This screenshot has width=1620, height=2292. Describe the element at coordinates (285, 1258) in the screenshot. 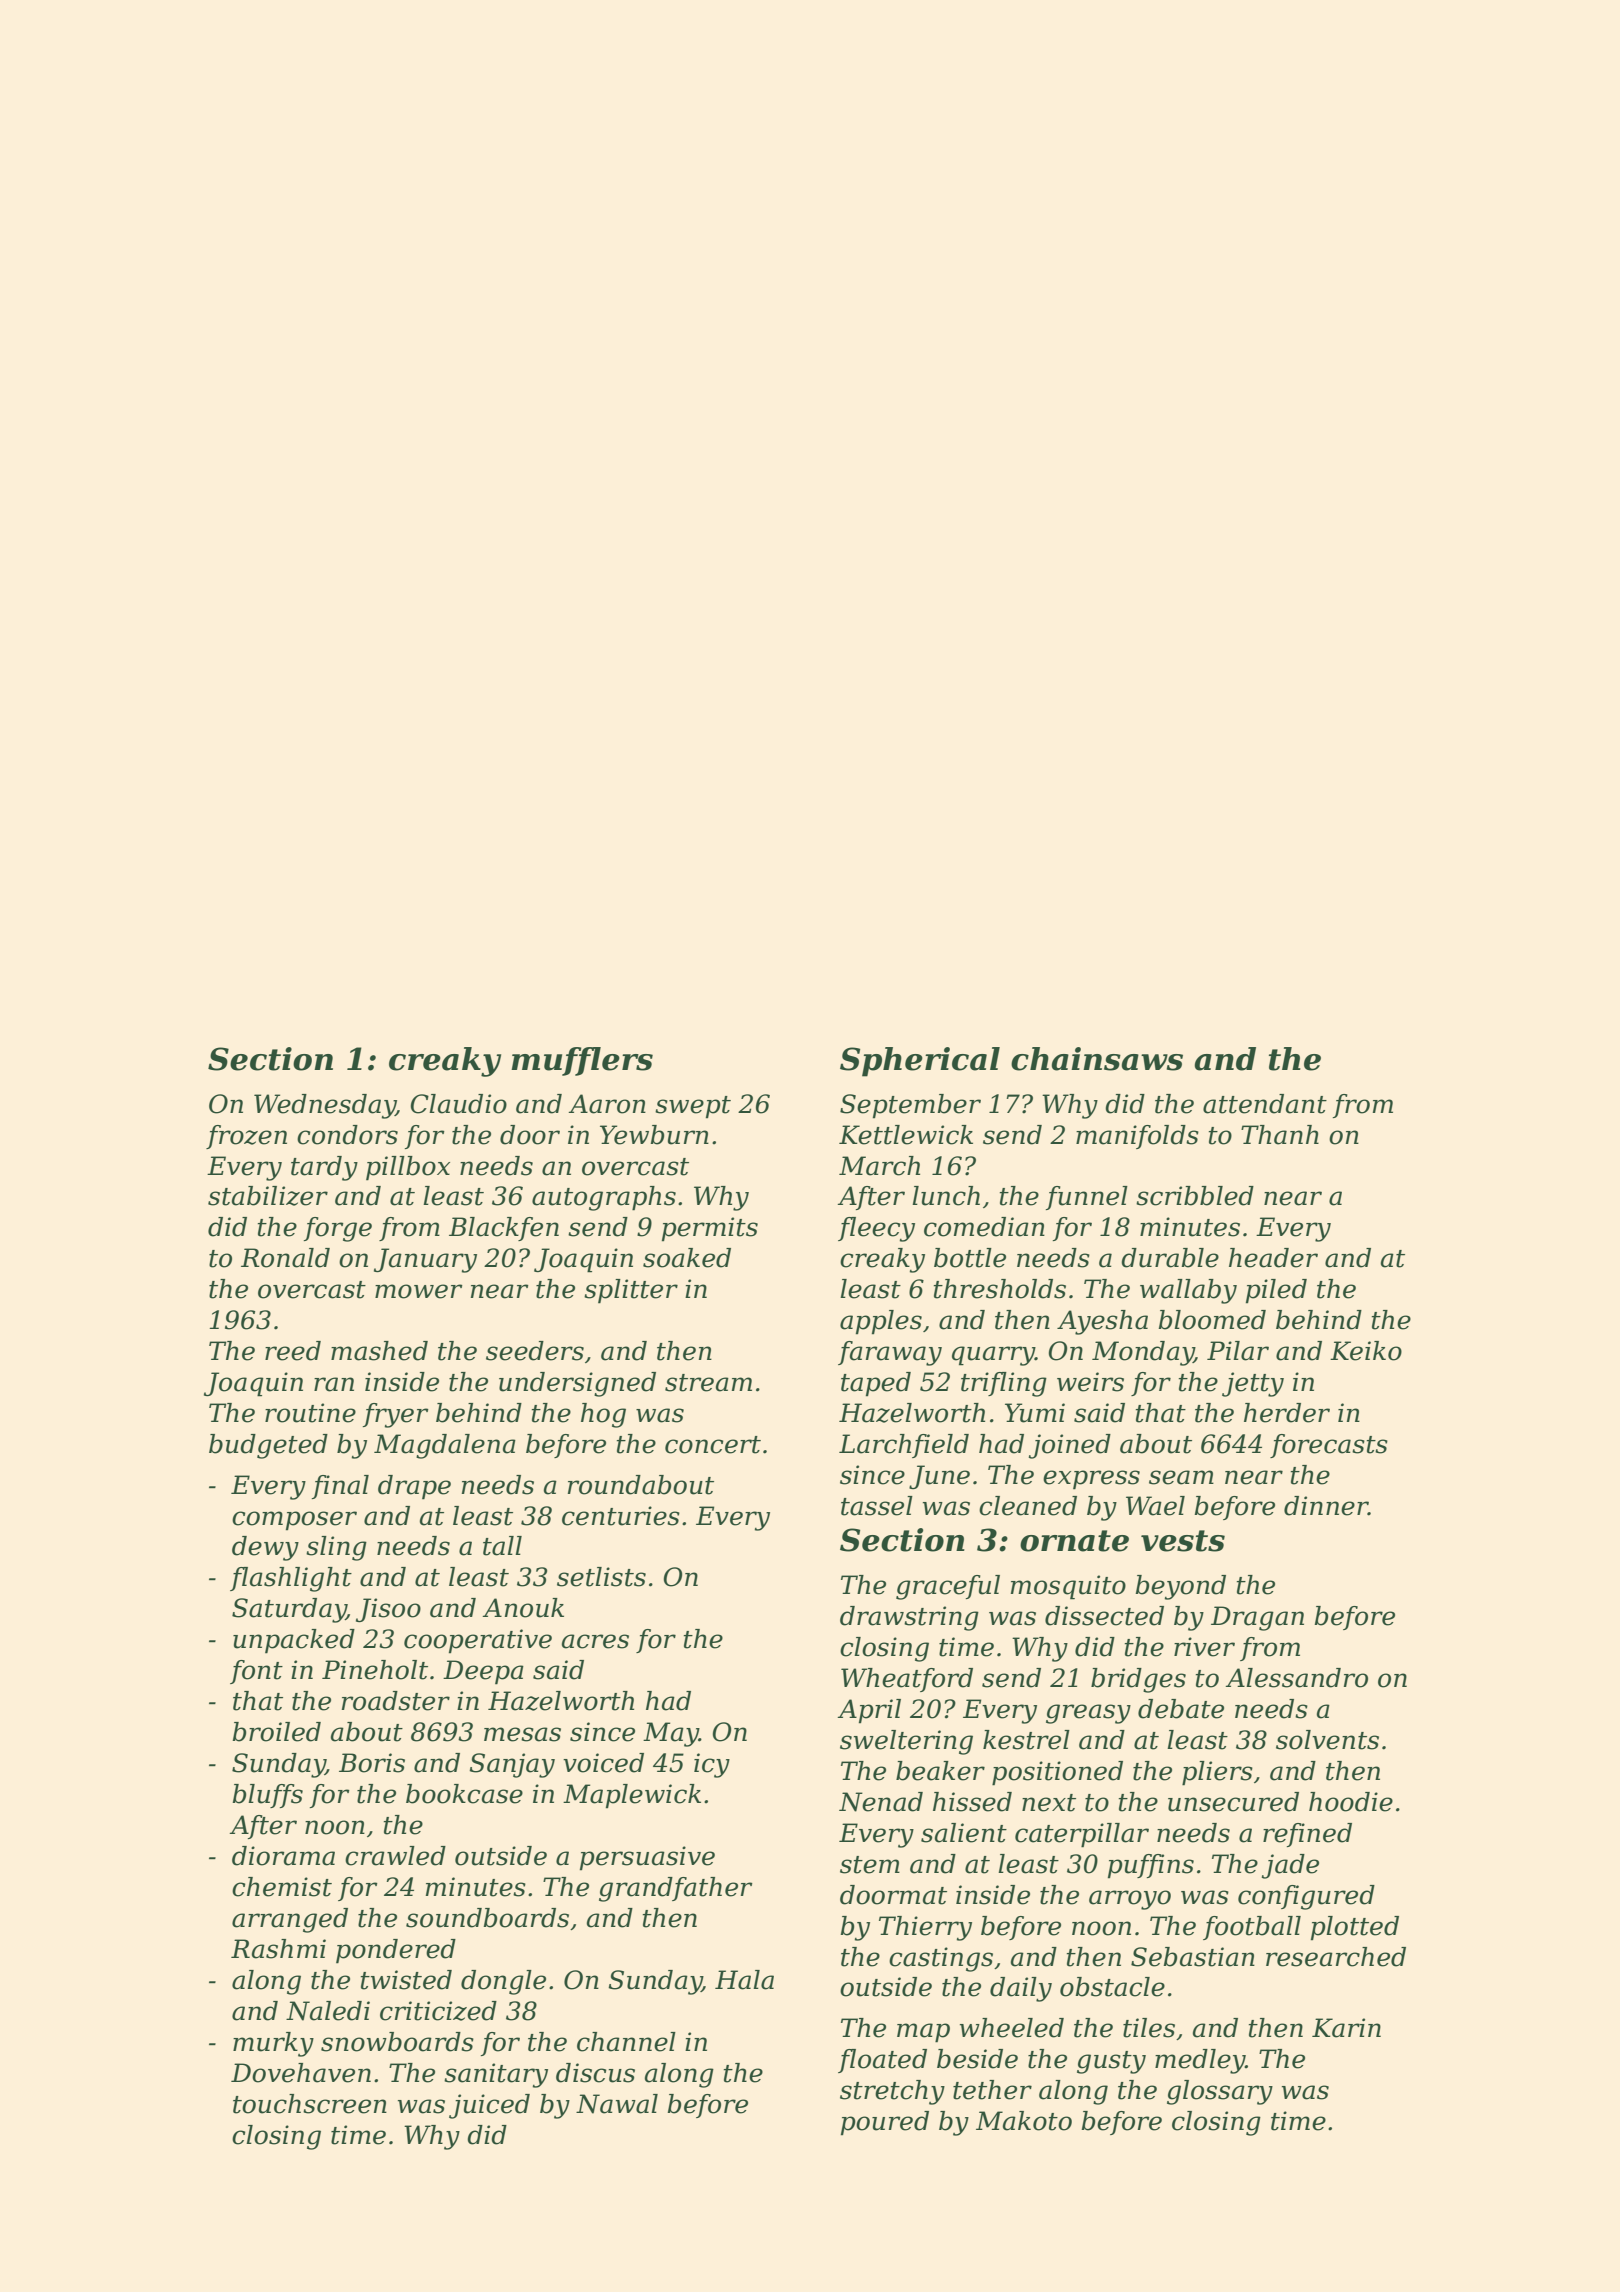

I see `Ronald` at that location.
